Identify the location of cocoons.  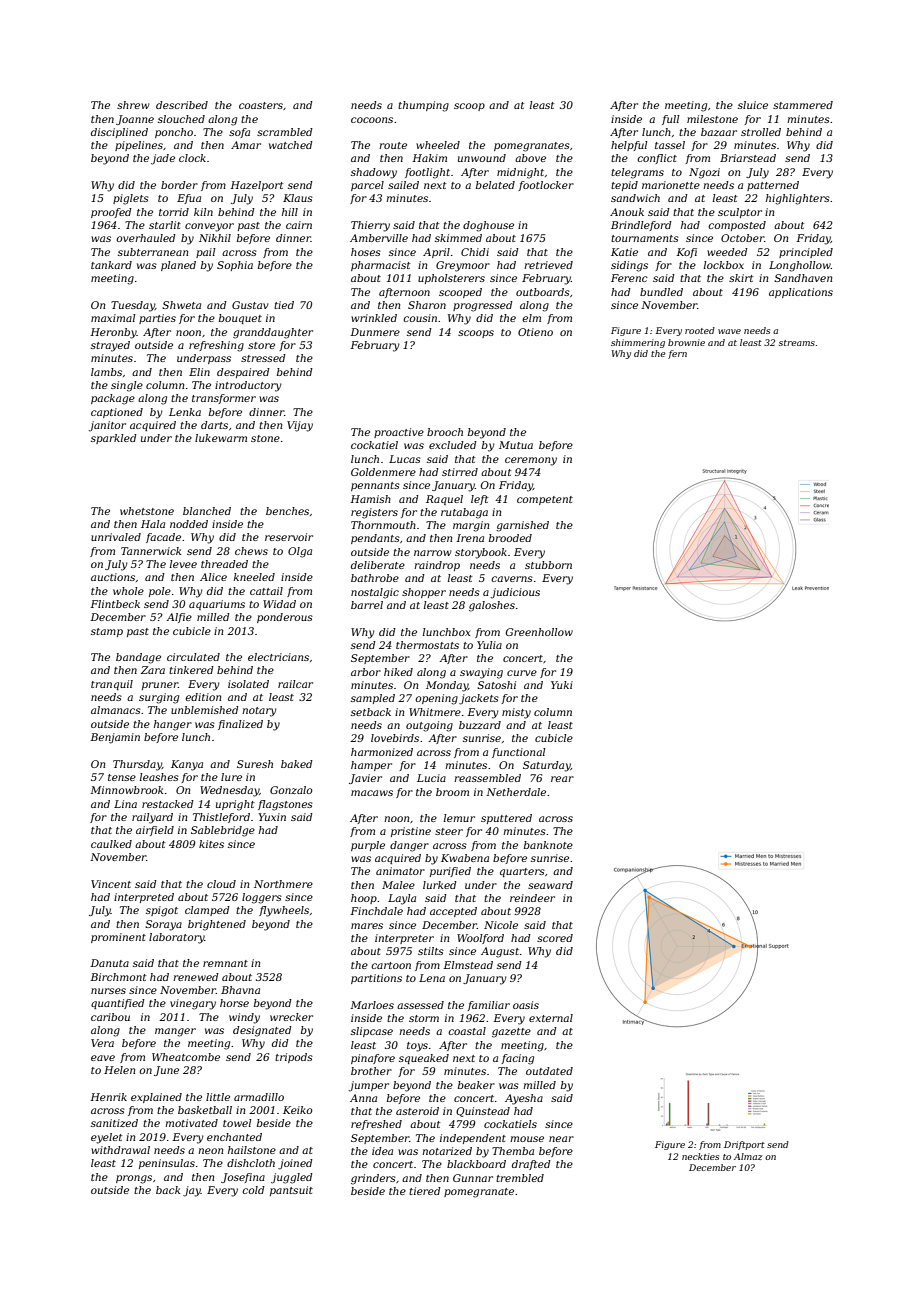
(372, 120).
